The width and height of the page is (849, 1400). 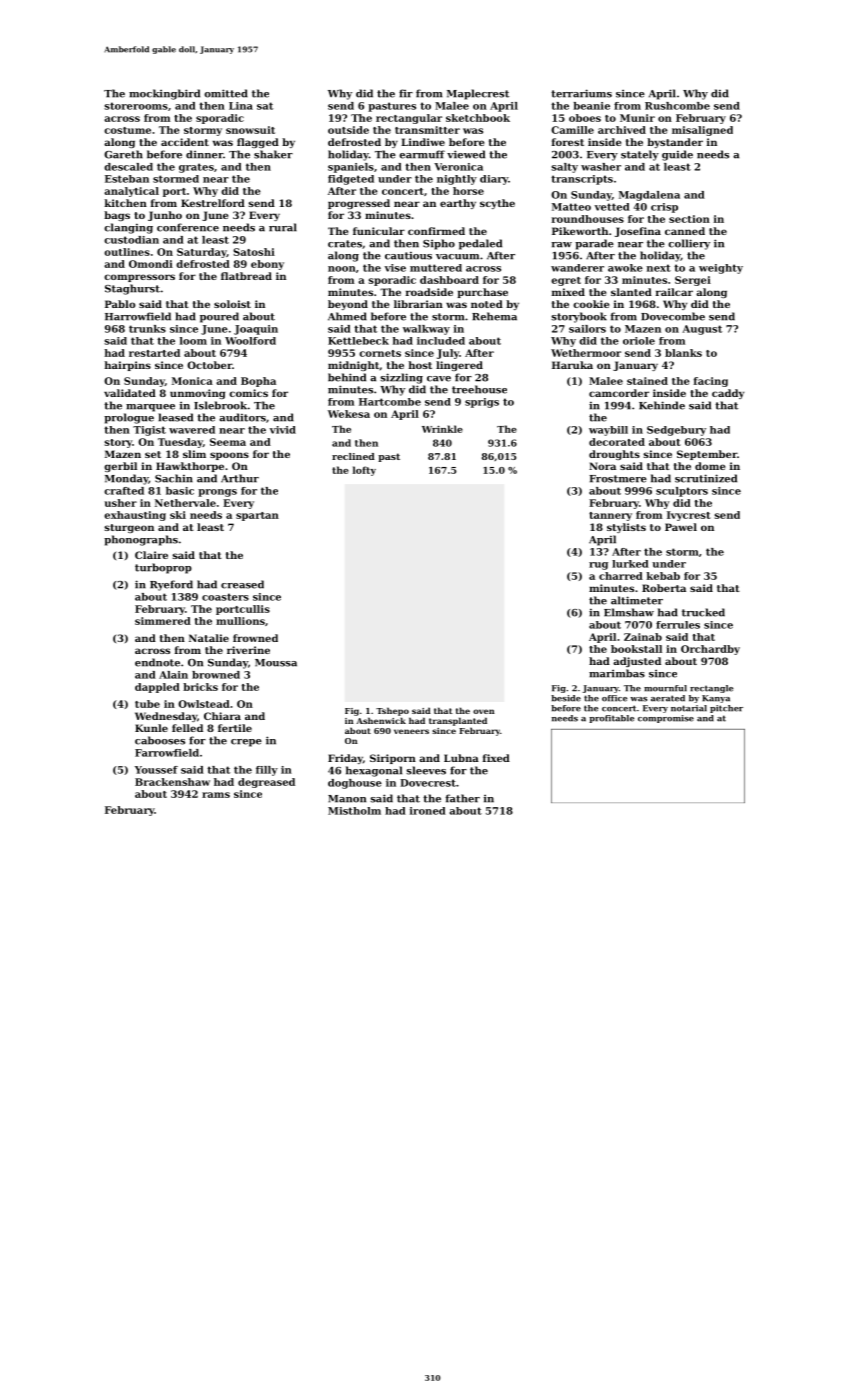 What do you see at coordinates (226, 93) in the page?
I see `omitted` at bounding box center [226, 93].
